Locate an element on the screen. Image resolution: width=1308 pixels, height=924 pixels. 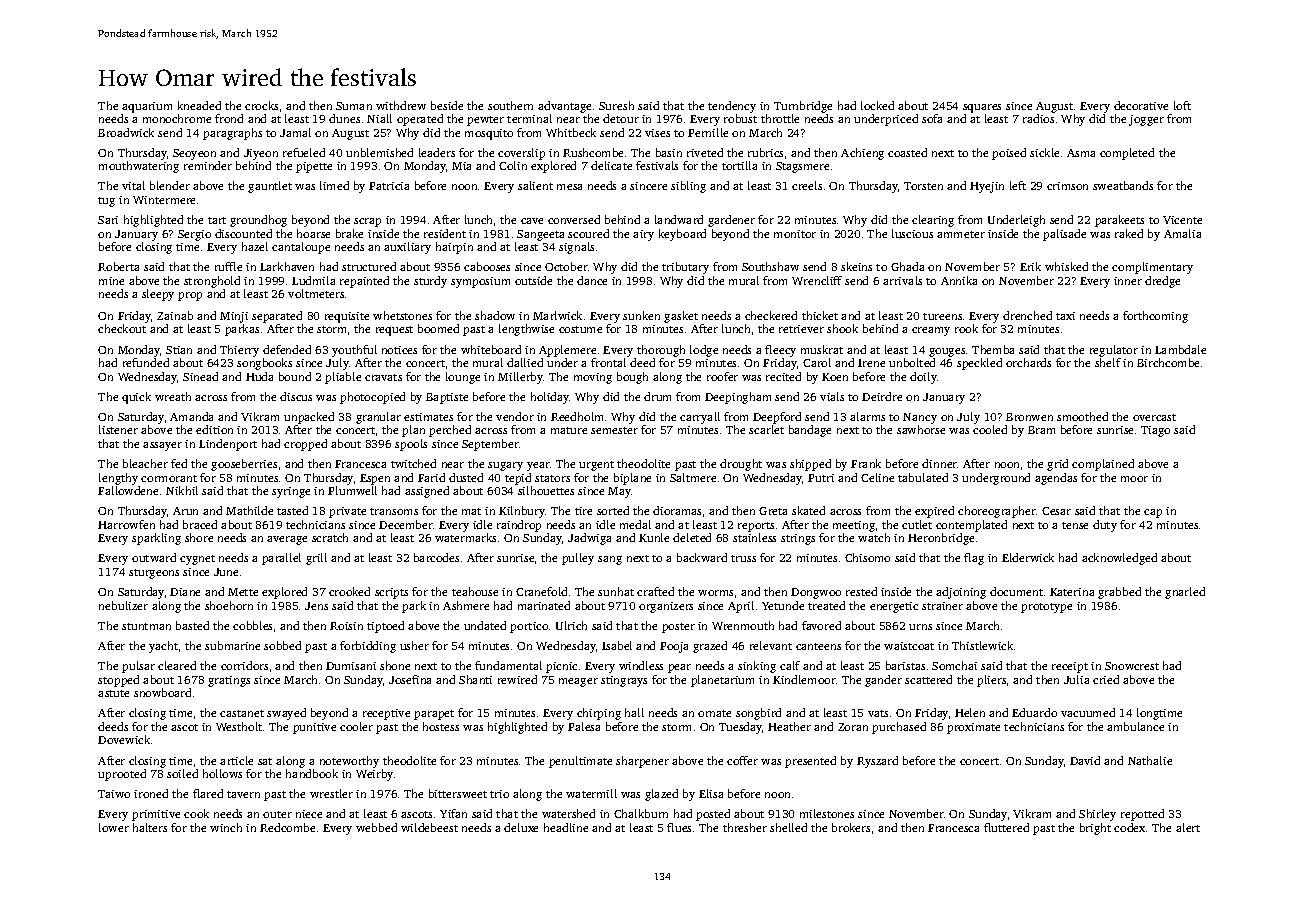
agendas is located at coordinates (1056, 479).
